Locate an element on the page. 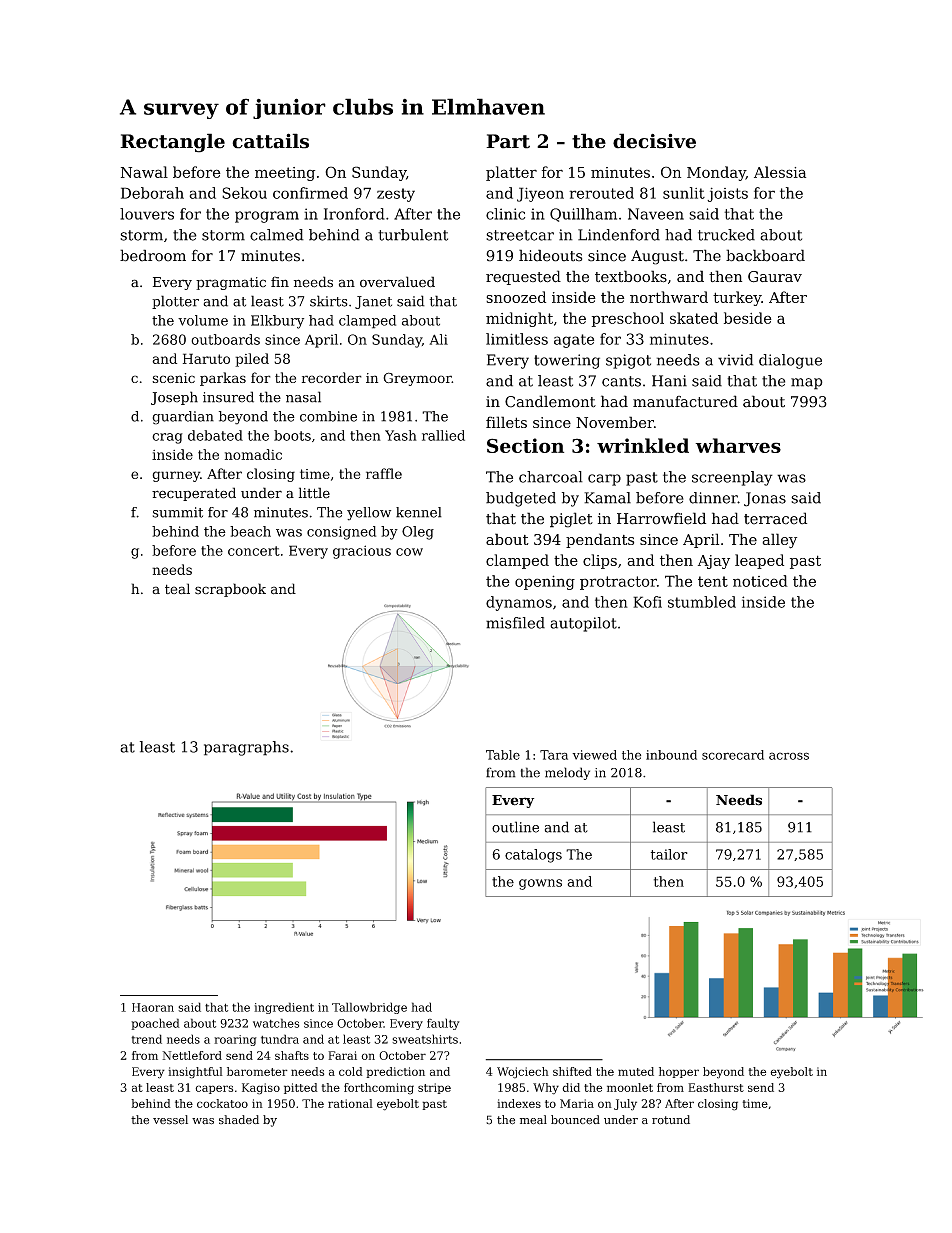 The image size is (952, 1233). paragraphs is located at coordinates (246, 748).
